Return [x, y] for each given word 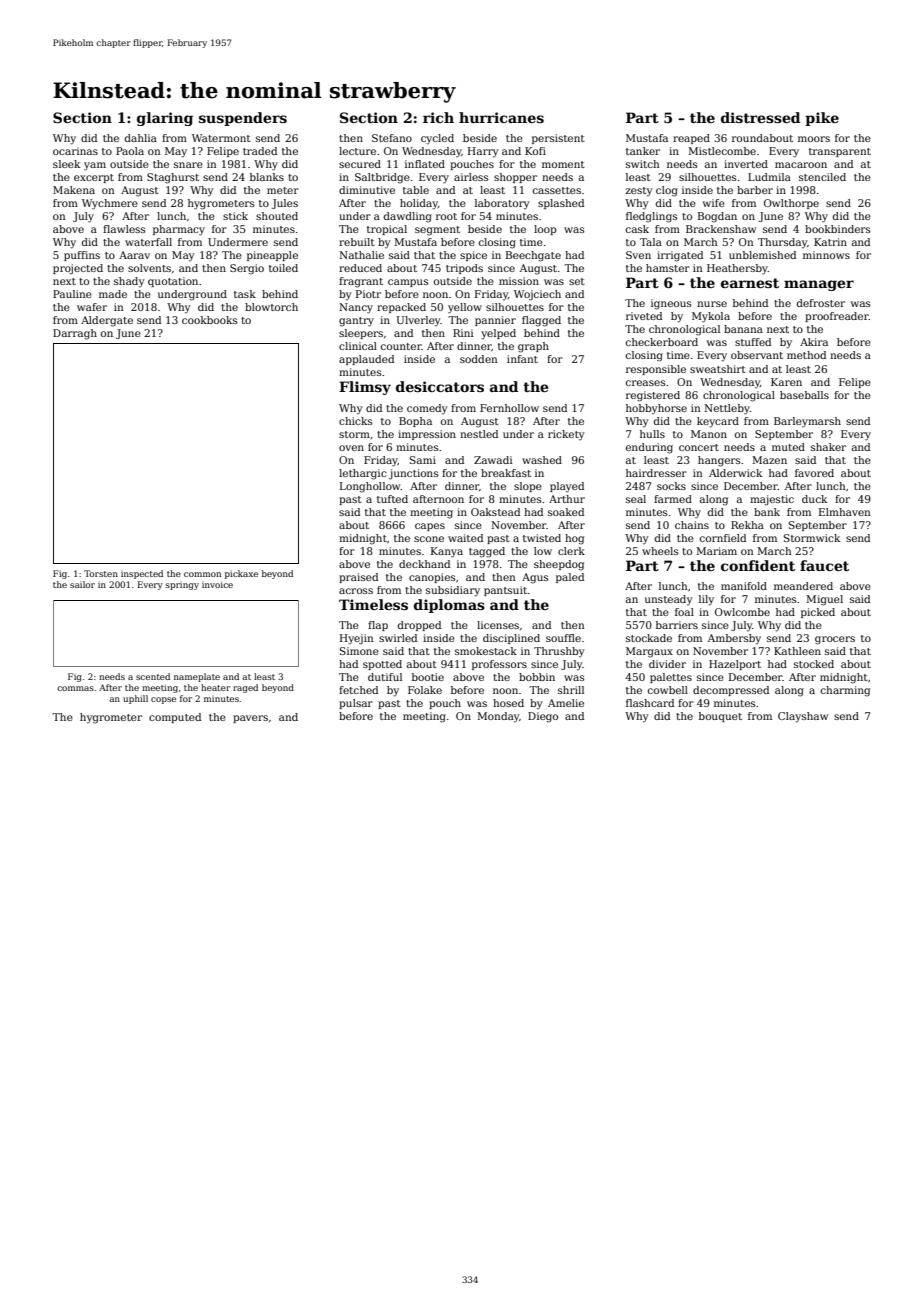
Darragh [75, 334]
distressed [760, 117]
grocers [835, 640]
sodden [479, 359]
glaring [165, 119]
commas [75, 688]
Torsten [101, 573]
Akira [814, 342]
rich [438, 117]
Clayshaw [803, 717]
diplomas [449, 606]
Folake [425, 690]
